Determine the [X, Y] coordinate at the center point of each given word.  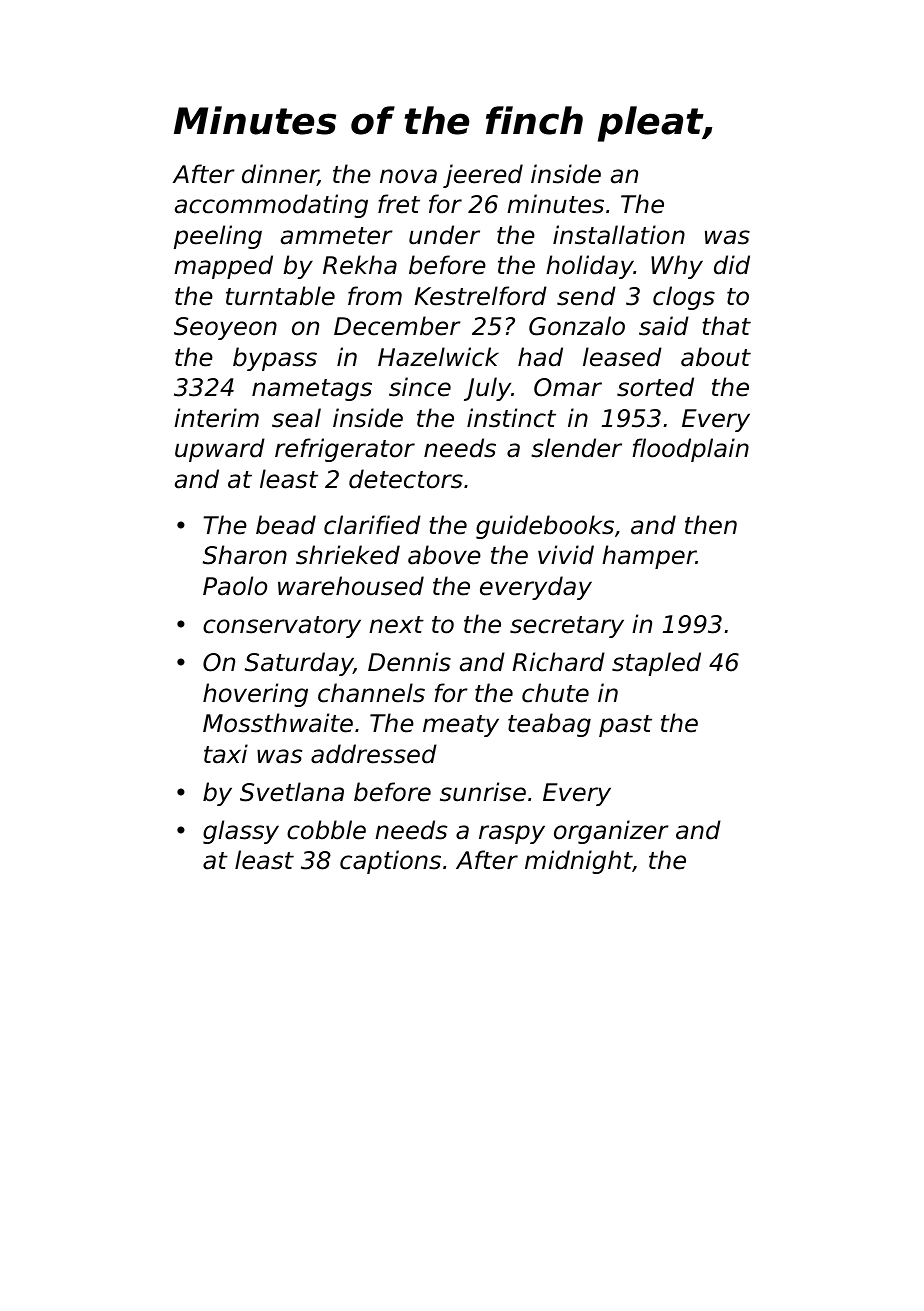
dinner [280, 175]
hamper [649, 557]
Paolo [235, 586]
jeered [483, 176]
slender [576, 448]
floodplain [690, 450]
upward [220, 450]
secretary [567, 627]
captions [390, 862]
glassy [241, 832]
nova [408, 176]
